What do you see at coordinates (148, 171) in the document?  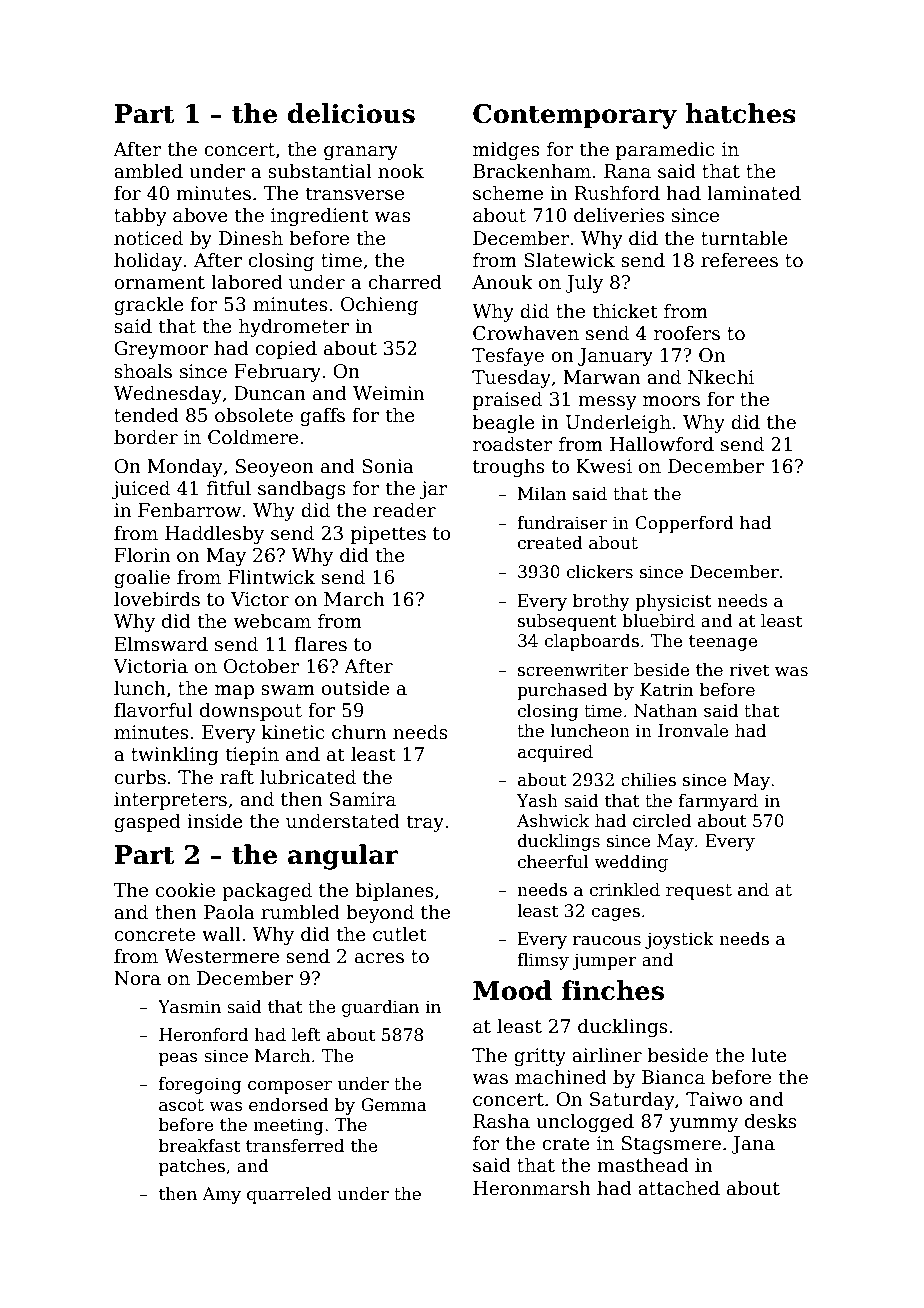 I see `ambled` at bounding box center [148, 171].
